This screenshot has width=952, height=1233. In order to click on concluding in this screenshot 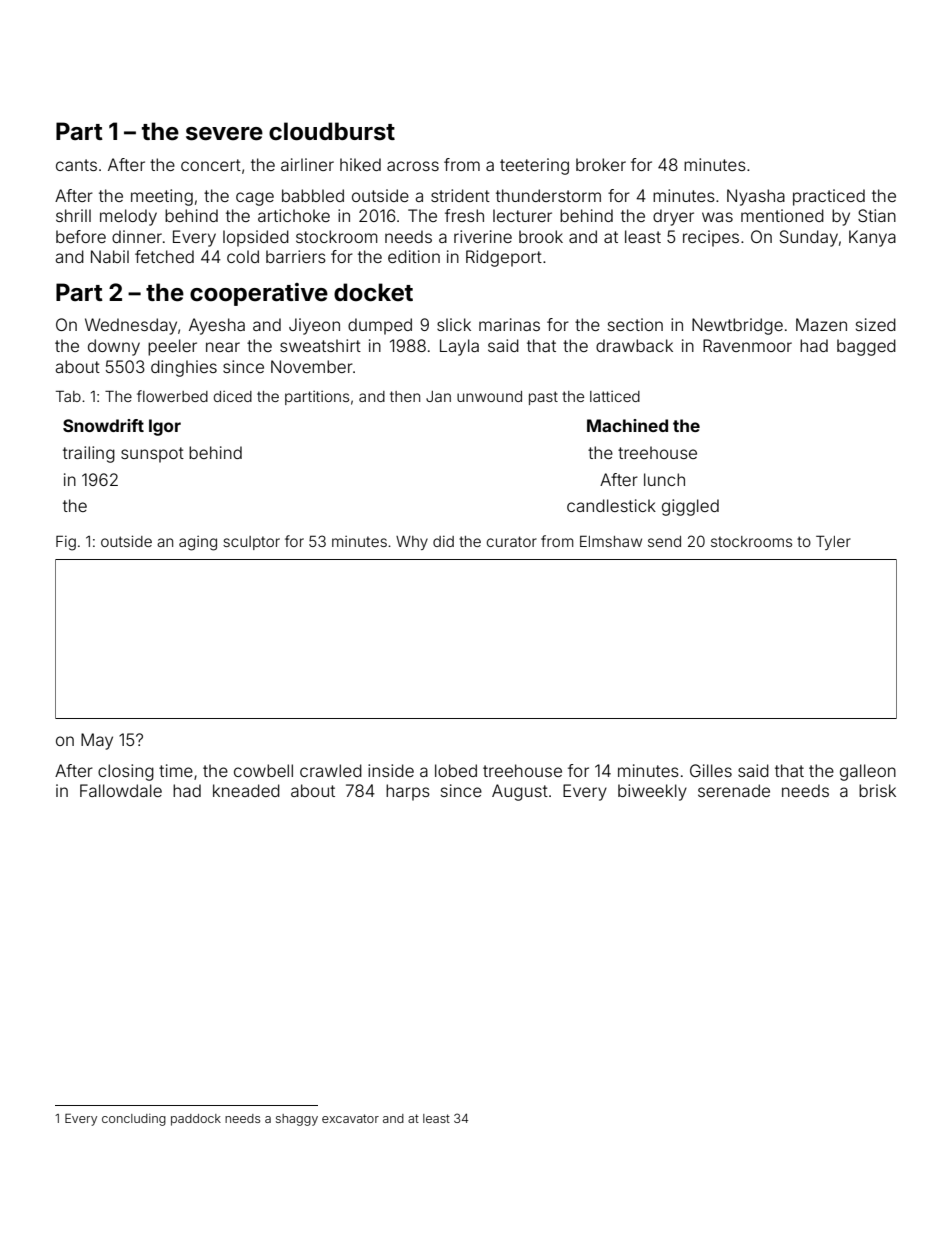, I will do `click(134, 1120)`.
